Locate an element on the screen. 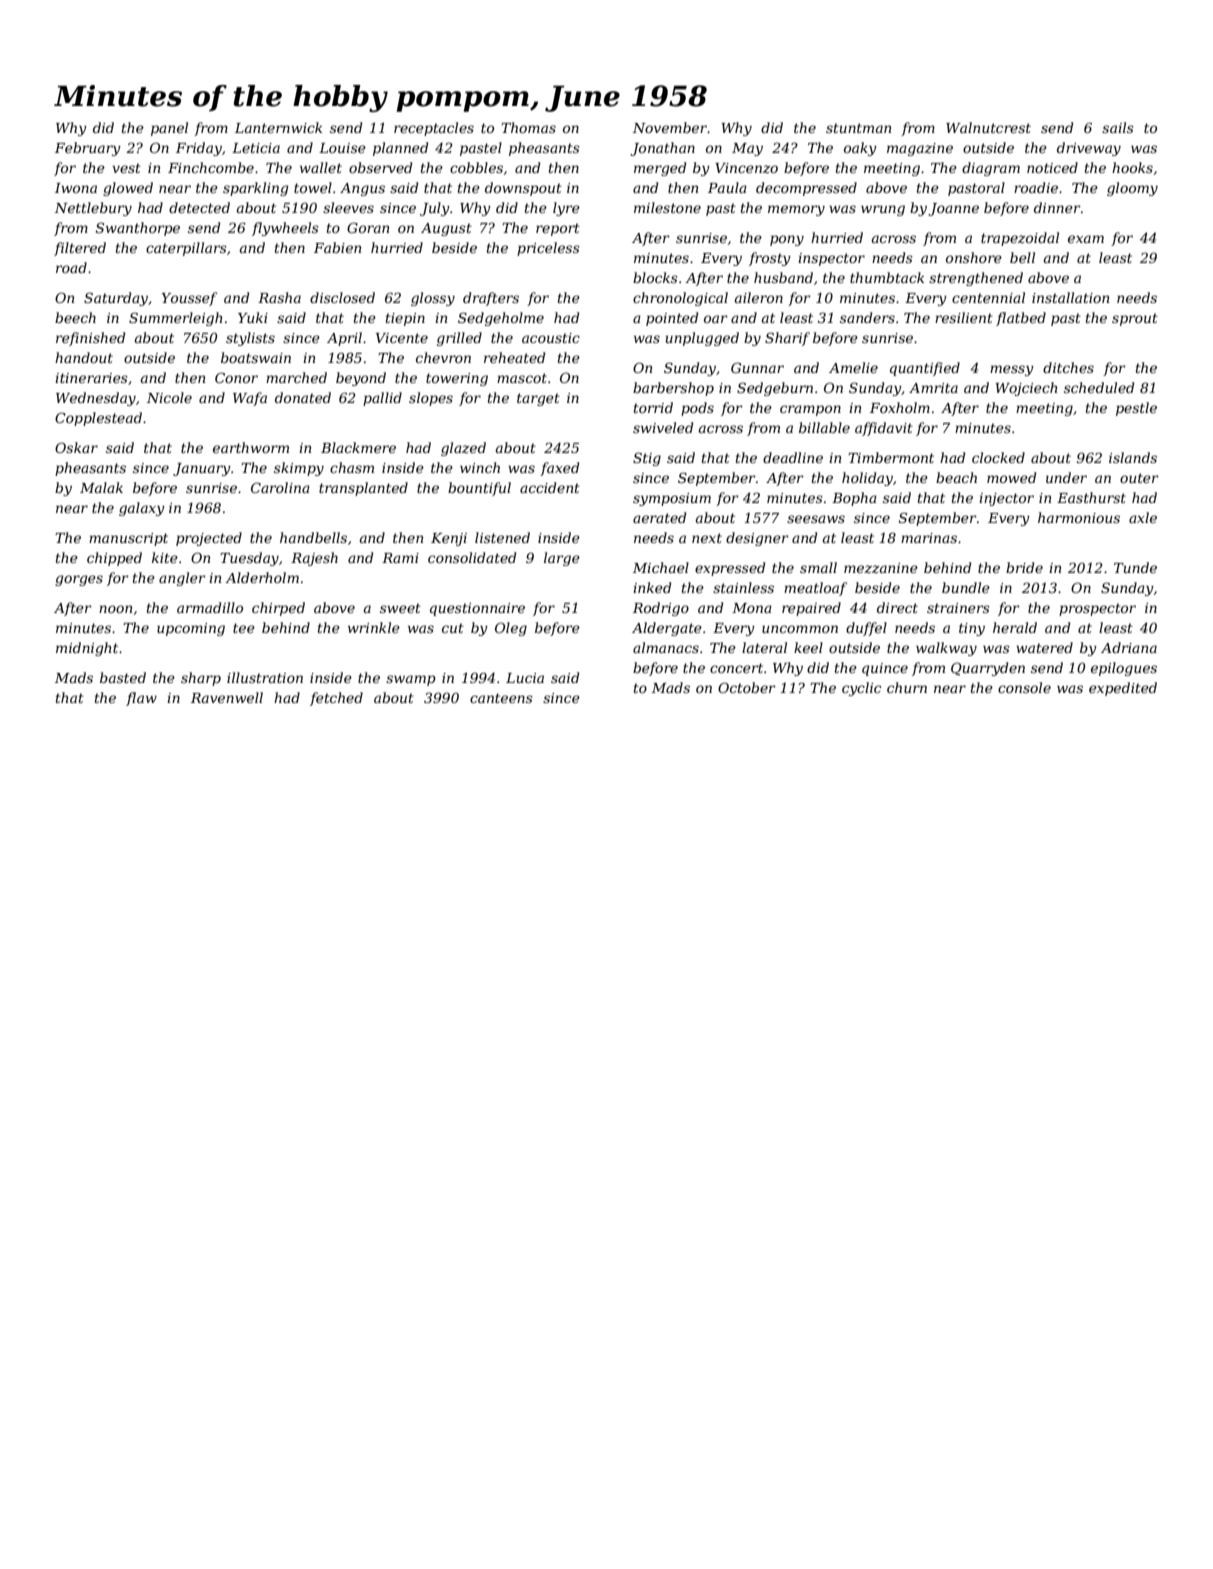 The width and height of the screenshot is (1213, 1569). Aldergate is located at coordinates (667, 629).
